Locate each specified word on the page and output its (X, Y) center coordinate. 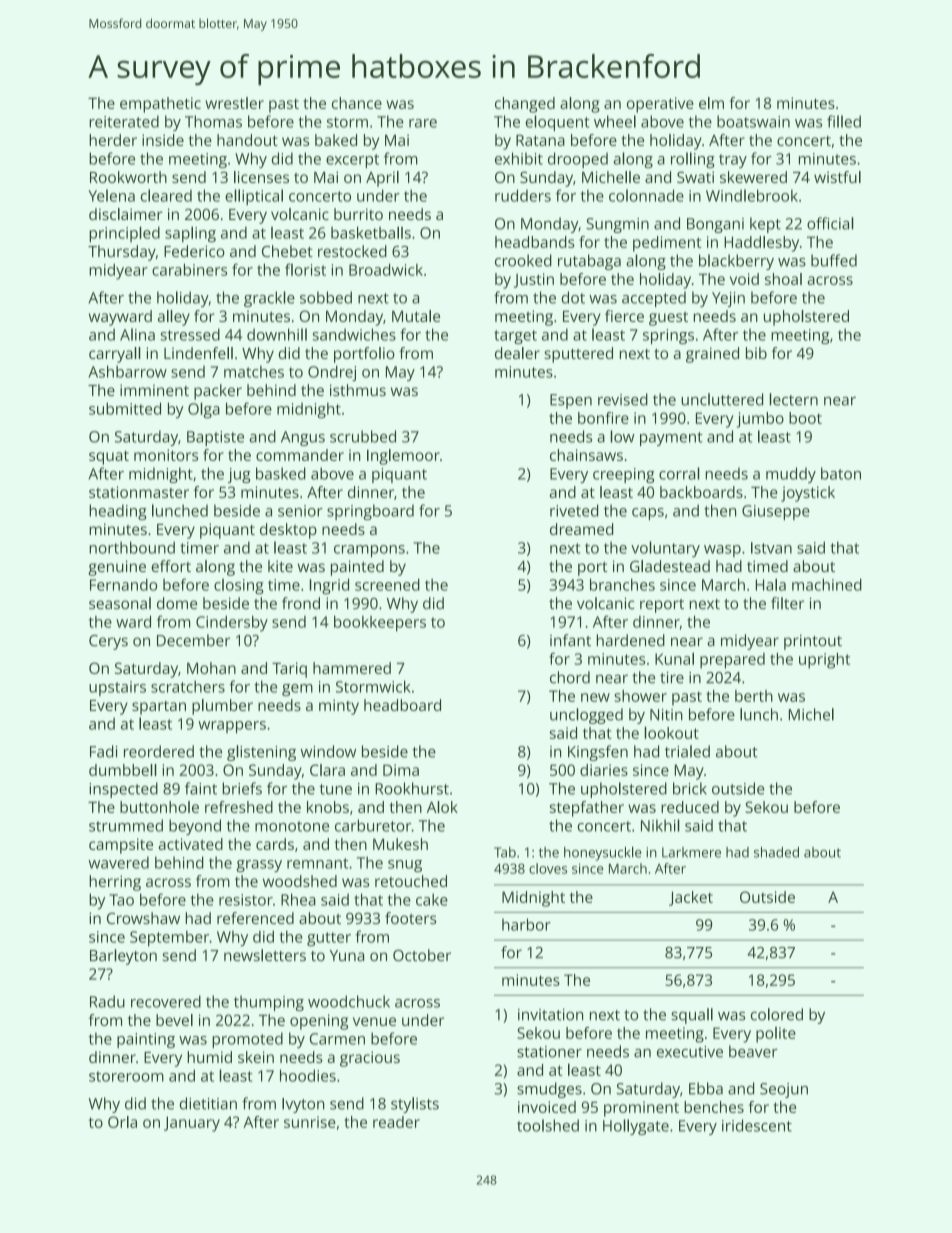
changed (525, 105)
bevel (174, 1020)
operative (660, 105)
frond (301, 603)
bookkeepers (380, 624)
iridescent (757, 1125)
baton (841, 473)
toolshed (548, 1125)
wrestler (234, 103)
